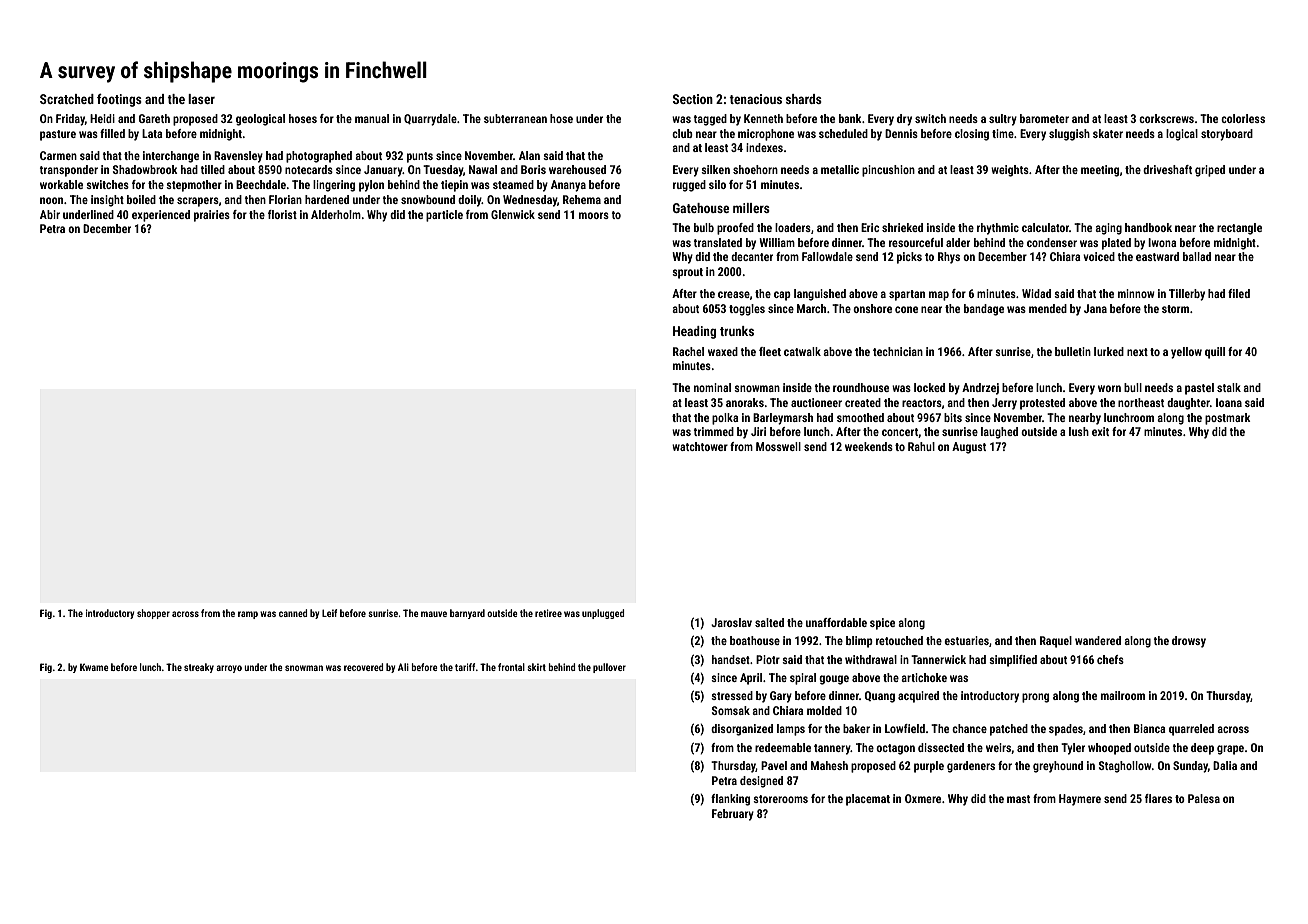 The height and width of the screenshot is (924, 1308). Describe the element at coordinates (733, 815) in the screenshot. I see `February` at that location.
